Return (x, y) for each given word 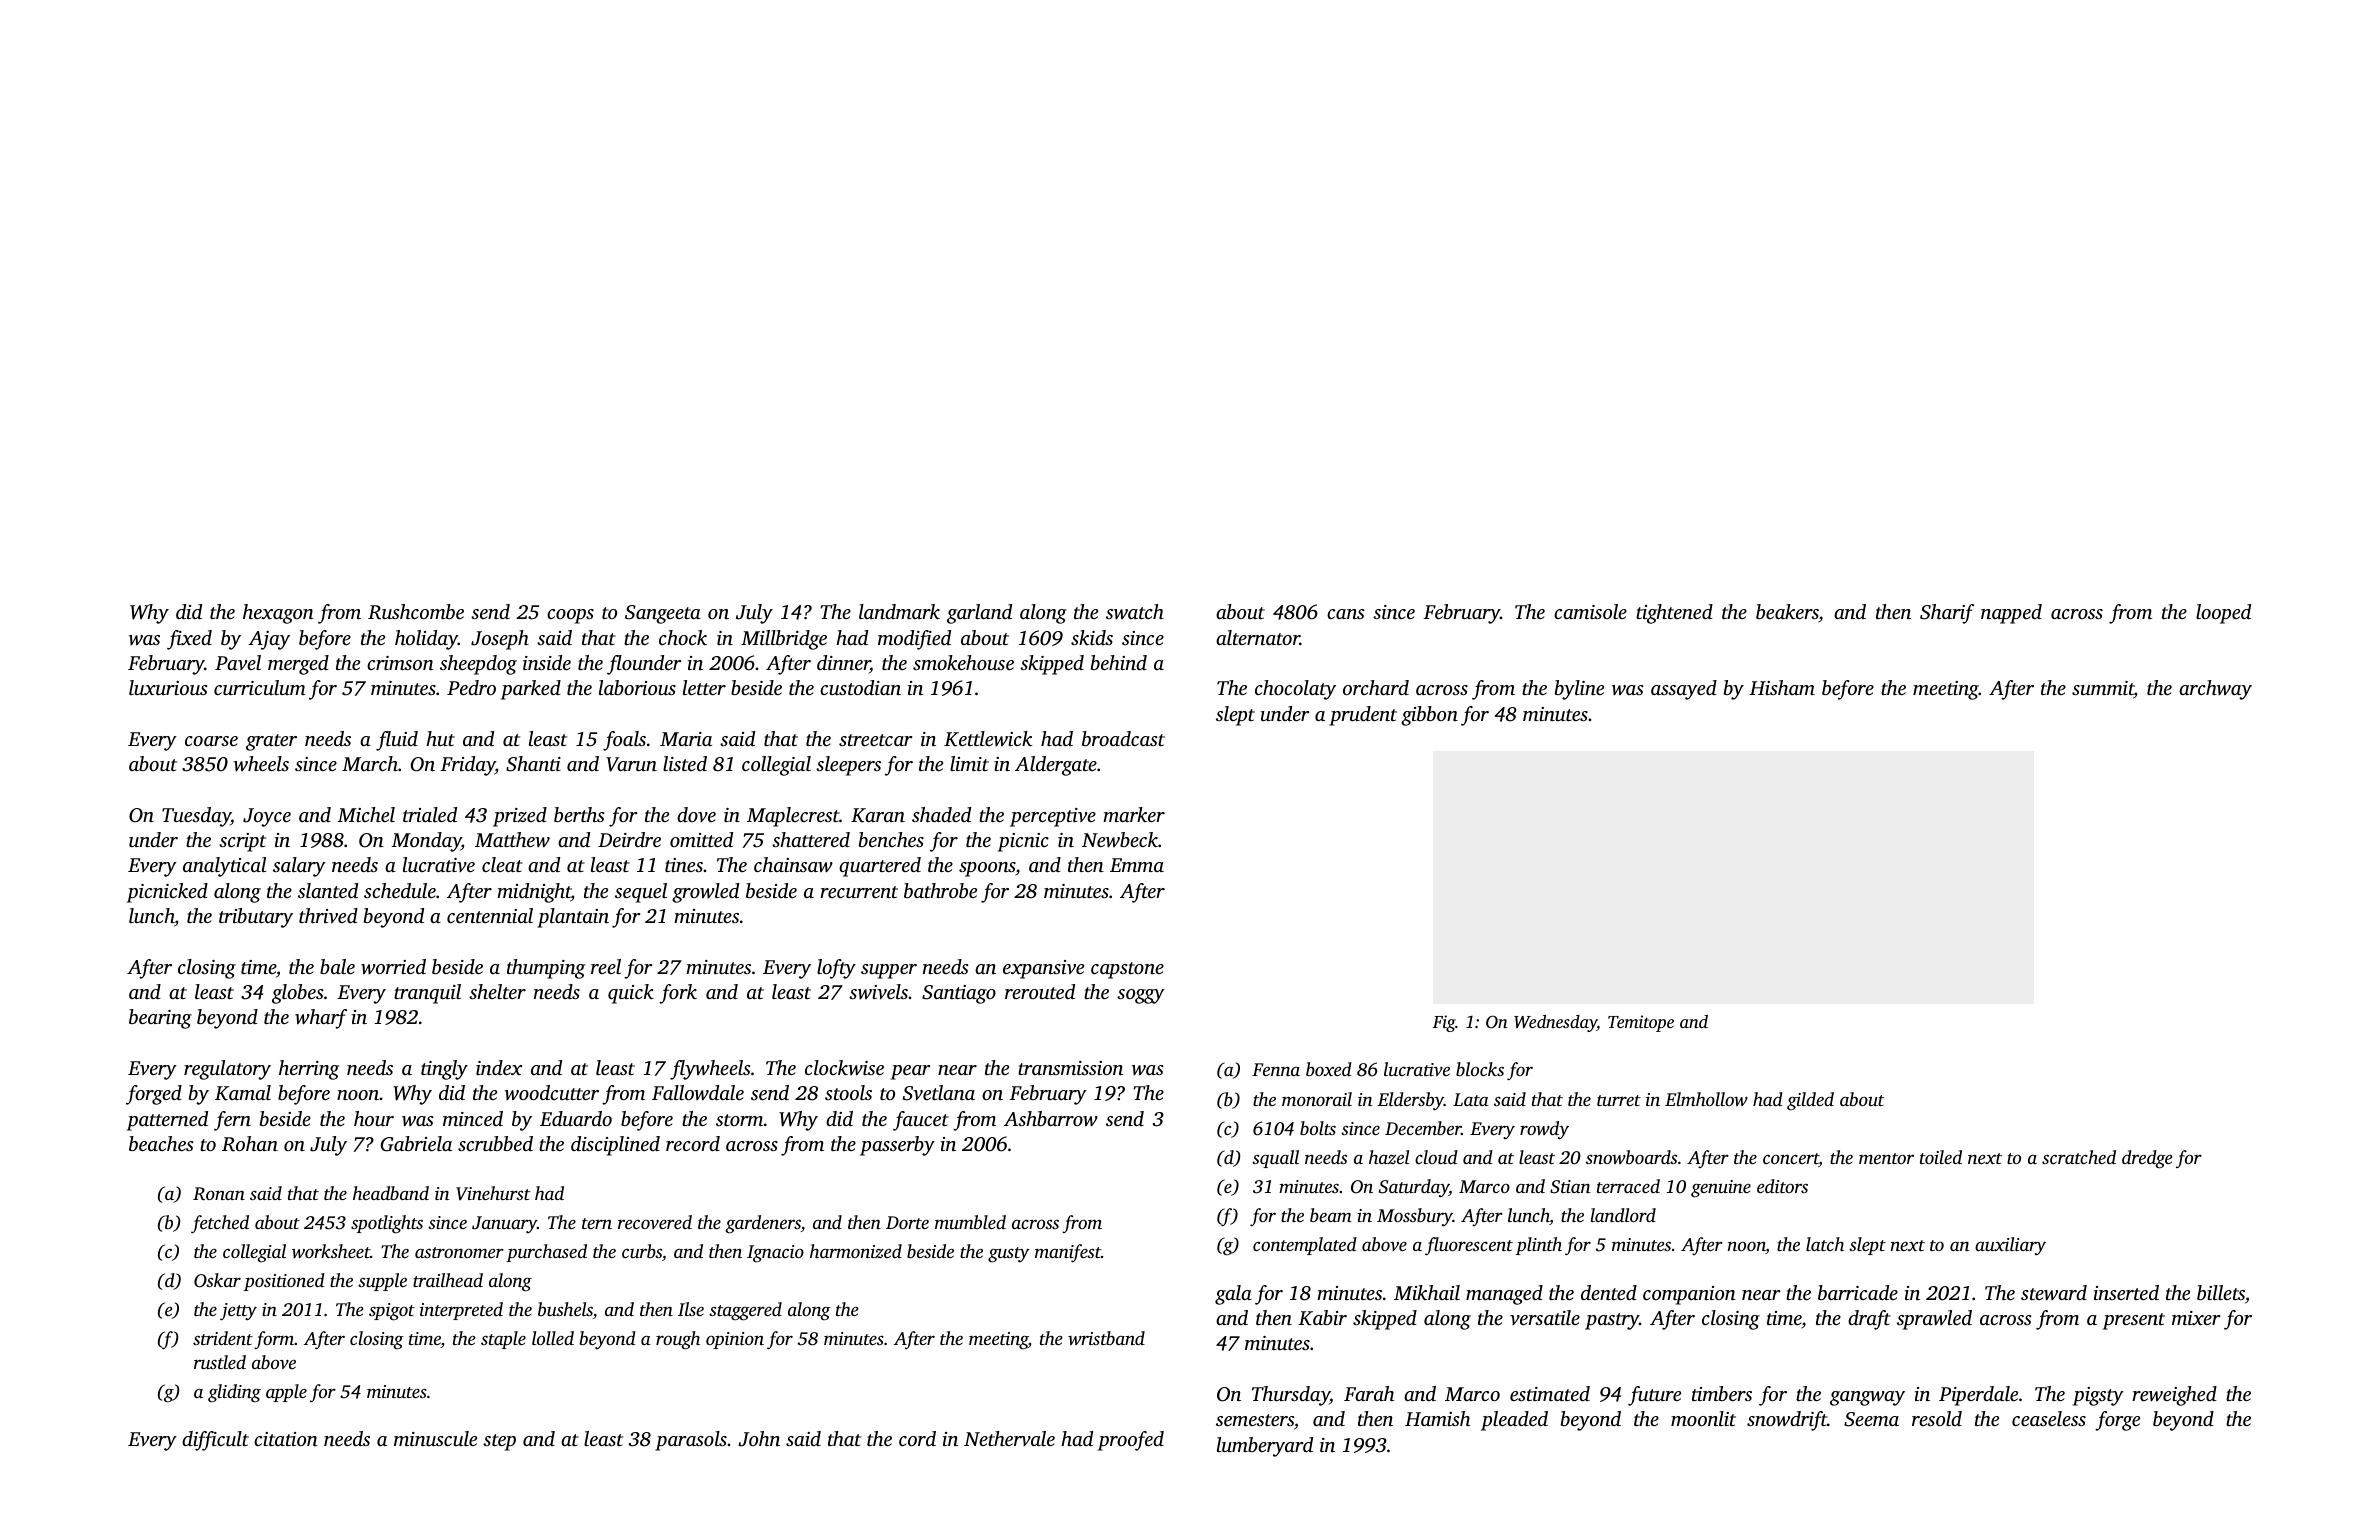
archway (2215, 690)
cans (1346, 614)
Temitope (1641, 1023)
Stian (1570, 1187)
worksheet (331, 1251)
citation (286, 1439)
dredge (2147, 1159)
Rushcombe (416, 612)
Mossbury (1415, 1217)
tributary (256, 918)
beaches (161, 1143)
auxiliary (2010, 1246)
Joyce (267, 817)
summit (2103, 689)
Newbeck (1120, 839)
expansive (1043, 969)
